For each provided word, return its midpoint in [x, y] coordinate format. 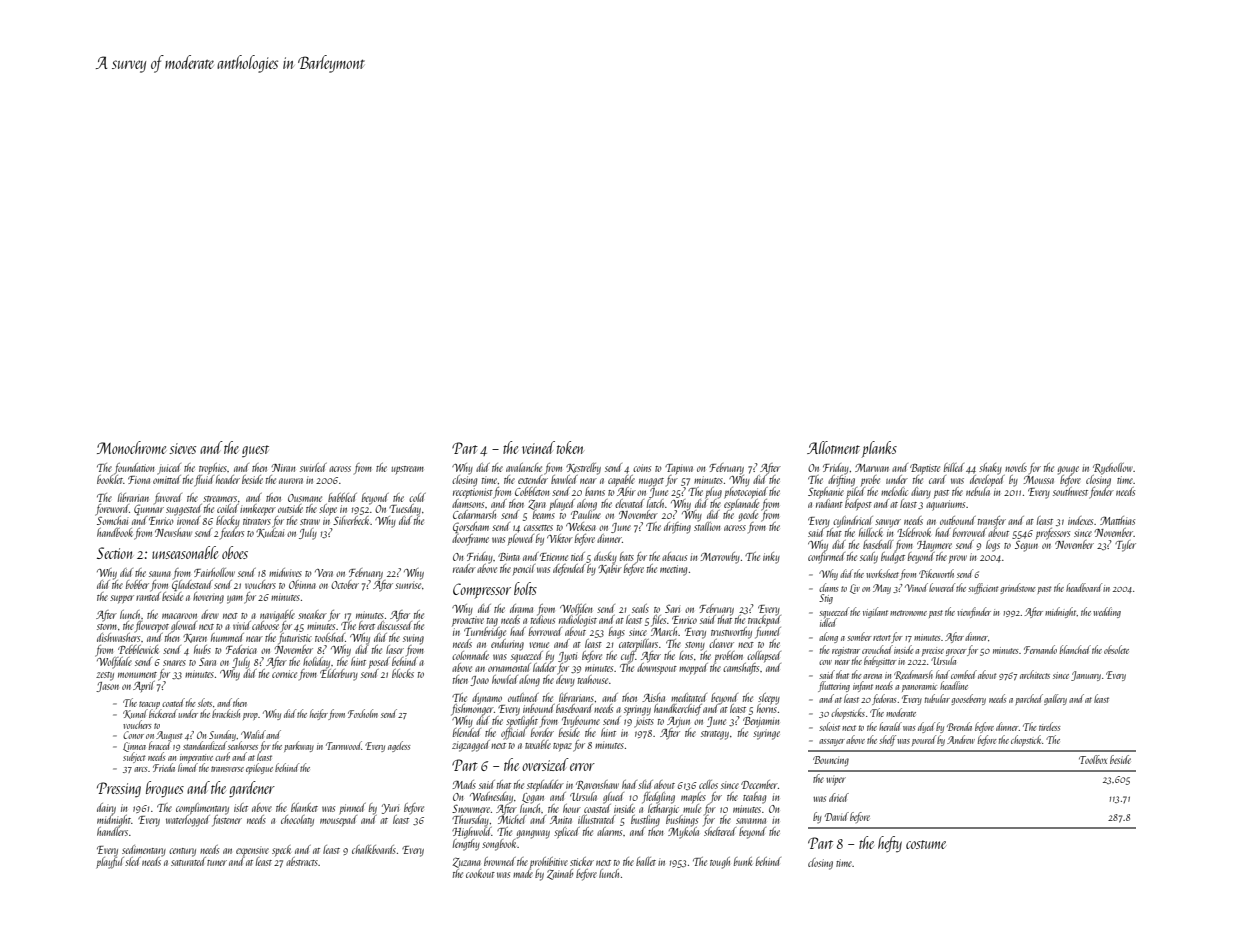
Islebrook [914, 532]
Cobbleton [532, 491]
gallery [1055, 699]
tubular [937, 698]
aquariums [945, 505]
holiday [316, 662]
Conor [133, 735]
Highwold [472, 833]
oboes [235, 552]
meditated [689, 697]
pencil [524, 569]
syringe [766, 734]
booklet [110, 479]
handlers [112, 831]
